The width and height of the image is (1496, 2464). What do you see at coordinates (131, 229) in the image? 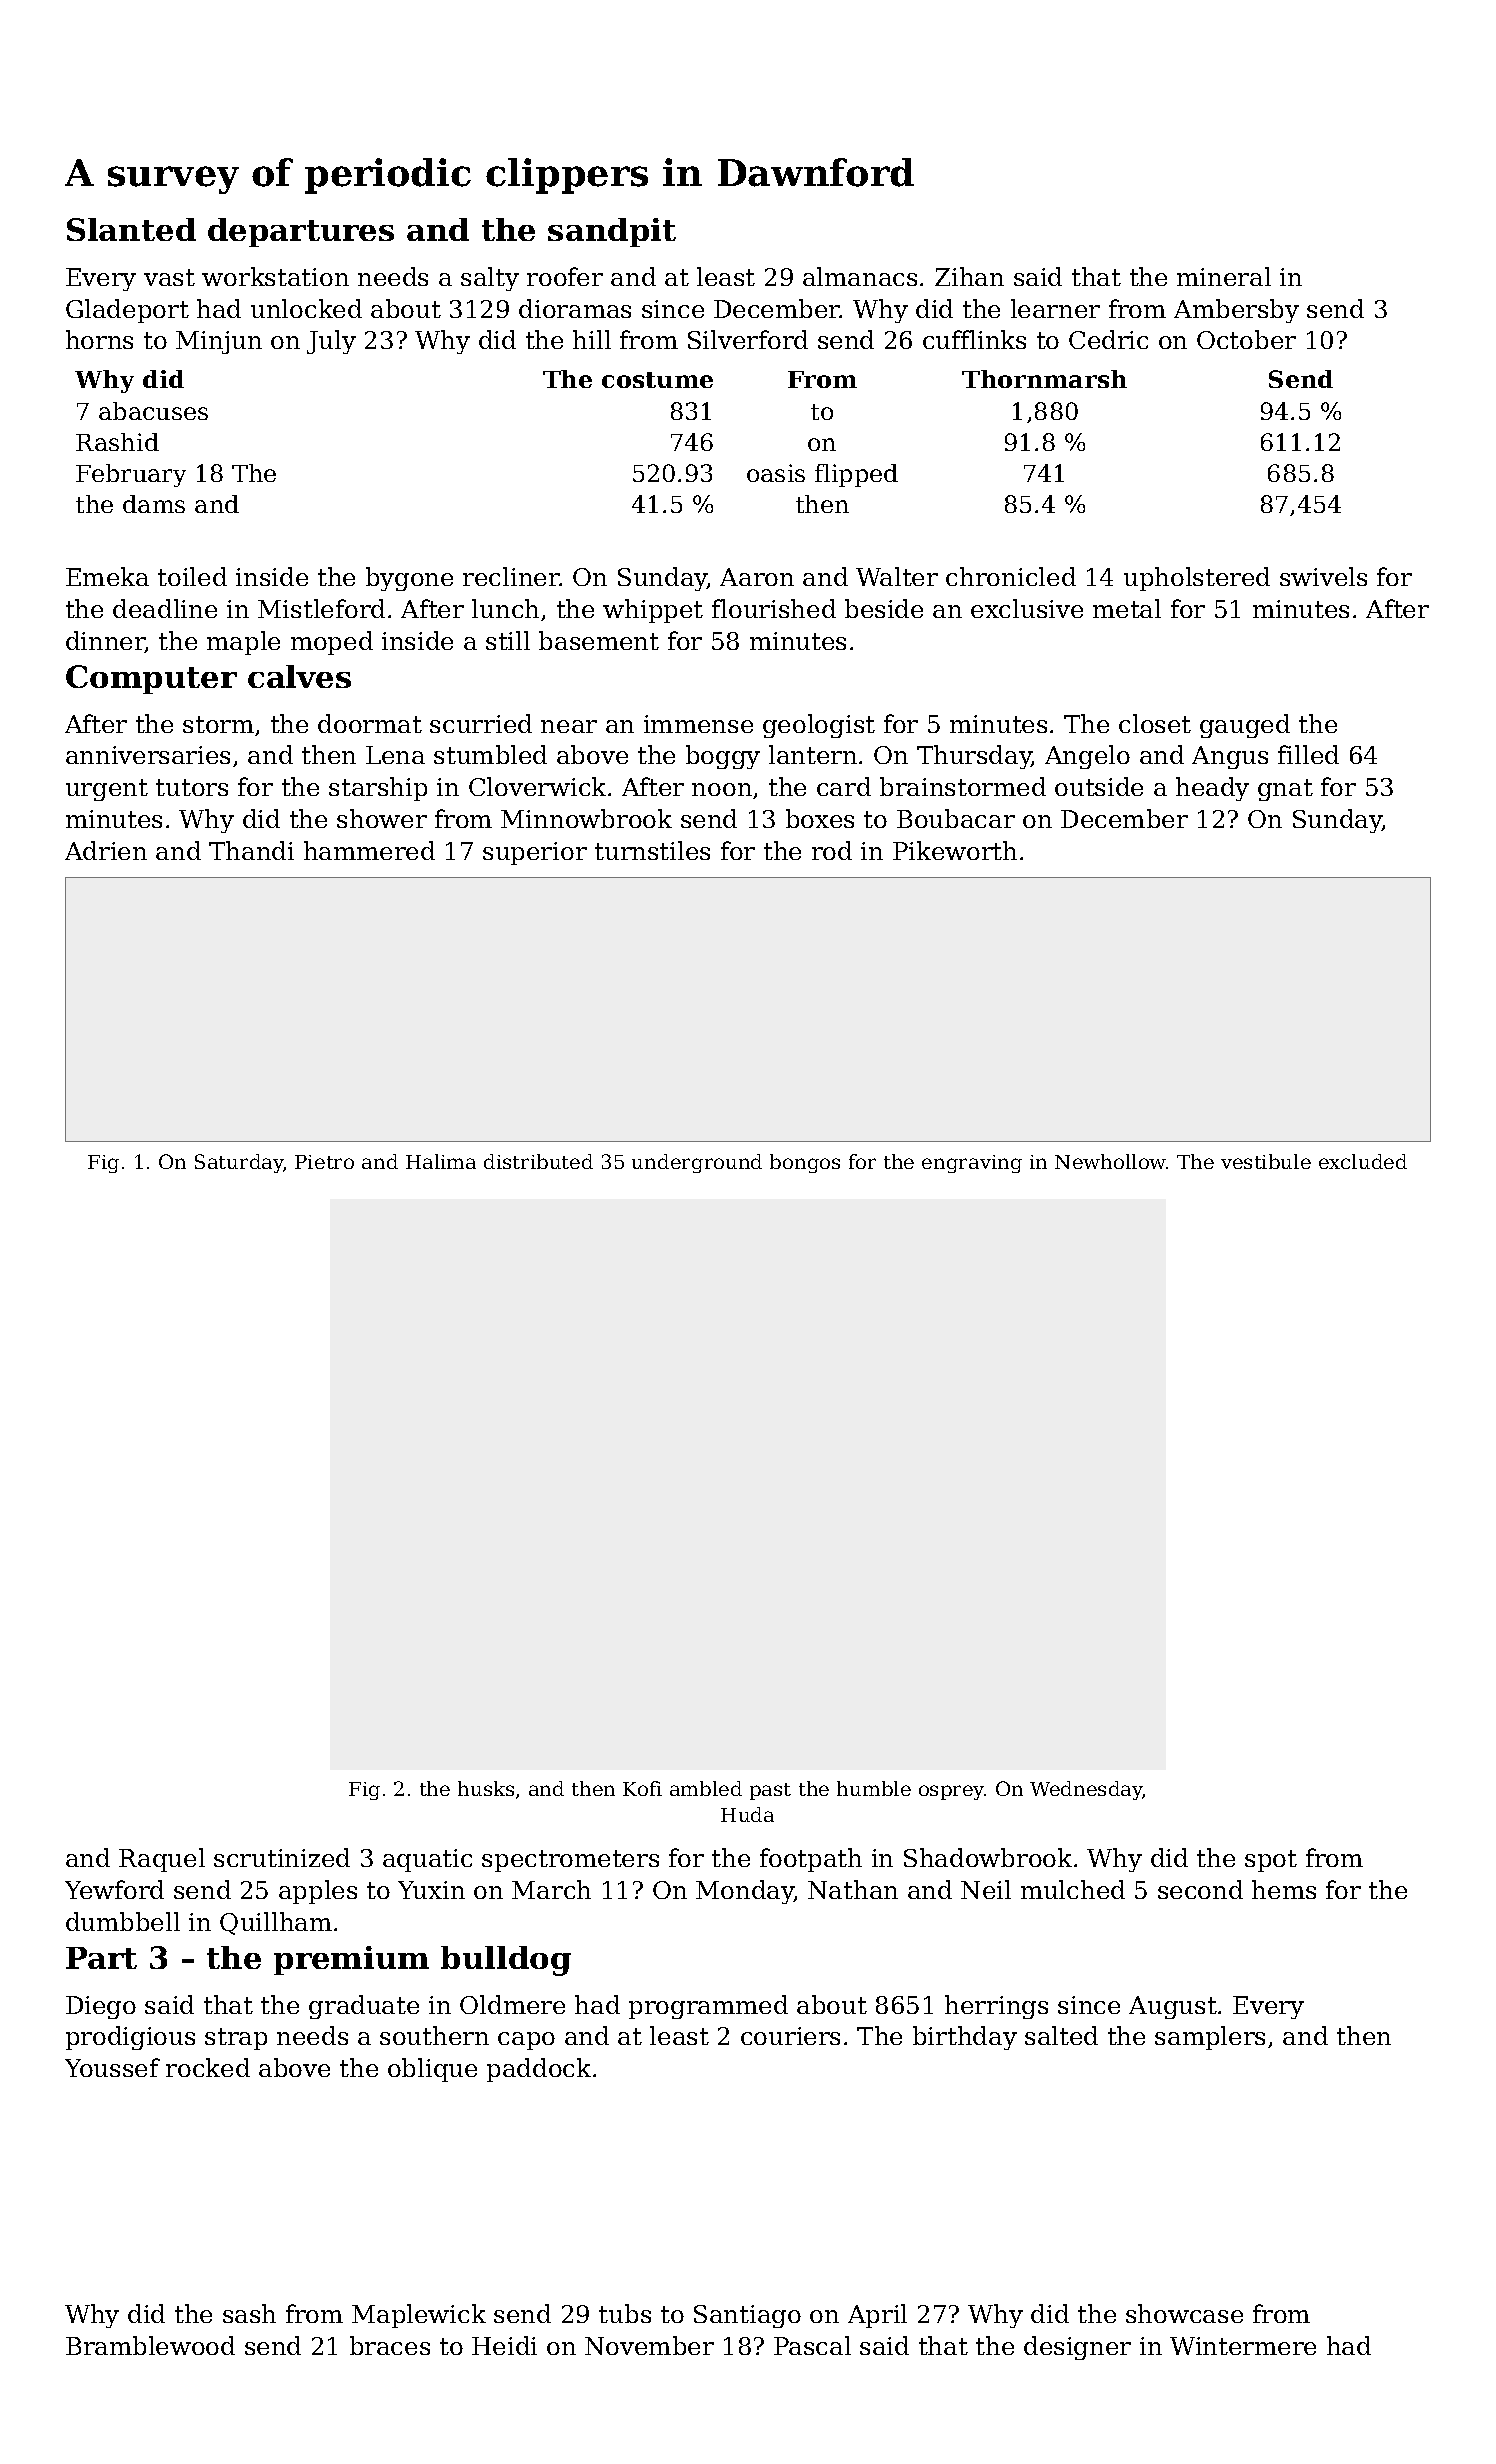
I see `Slanted` at bounding box center [131, 229].
